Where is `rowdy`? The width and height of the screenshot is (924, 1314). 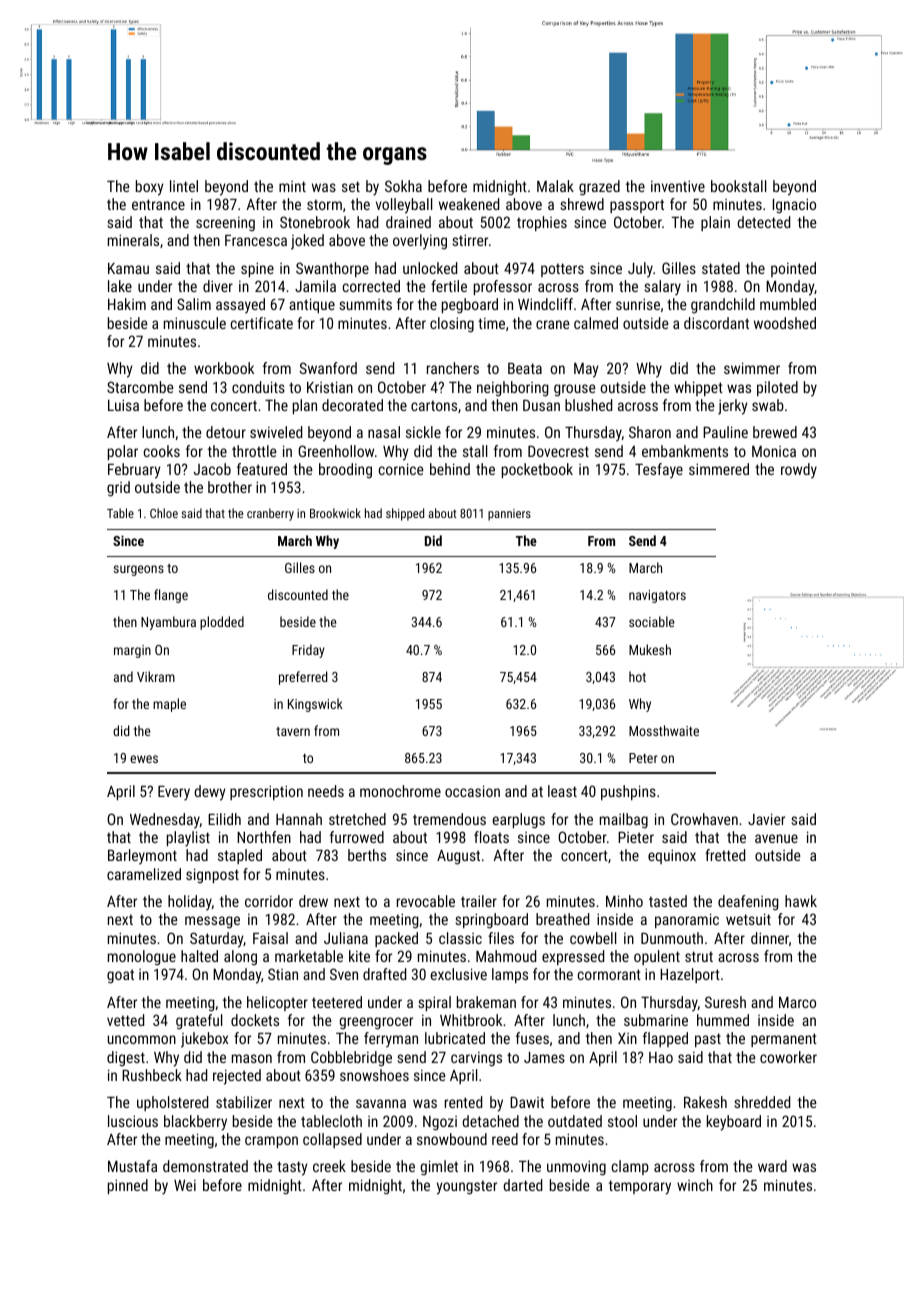 rowdy is located at coordinates (799, 471).
